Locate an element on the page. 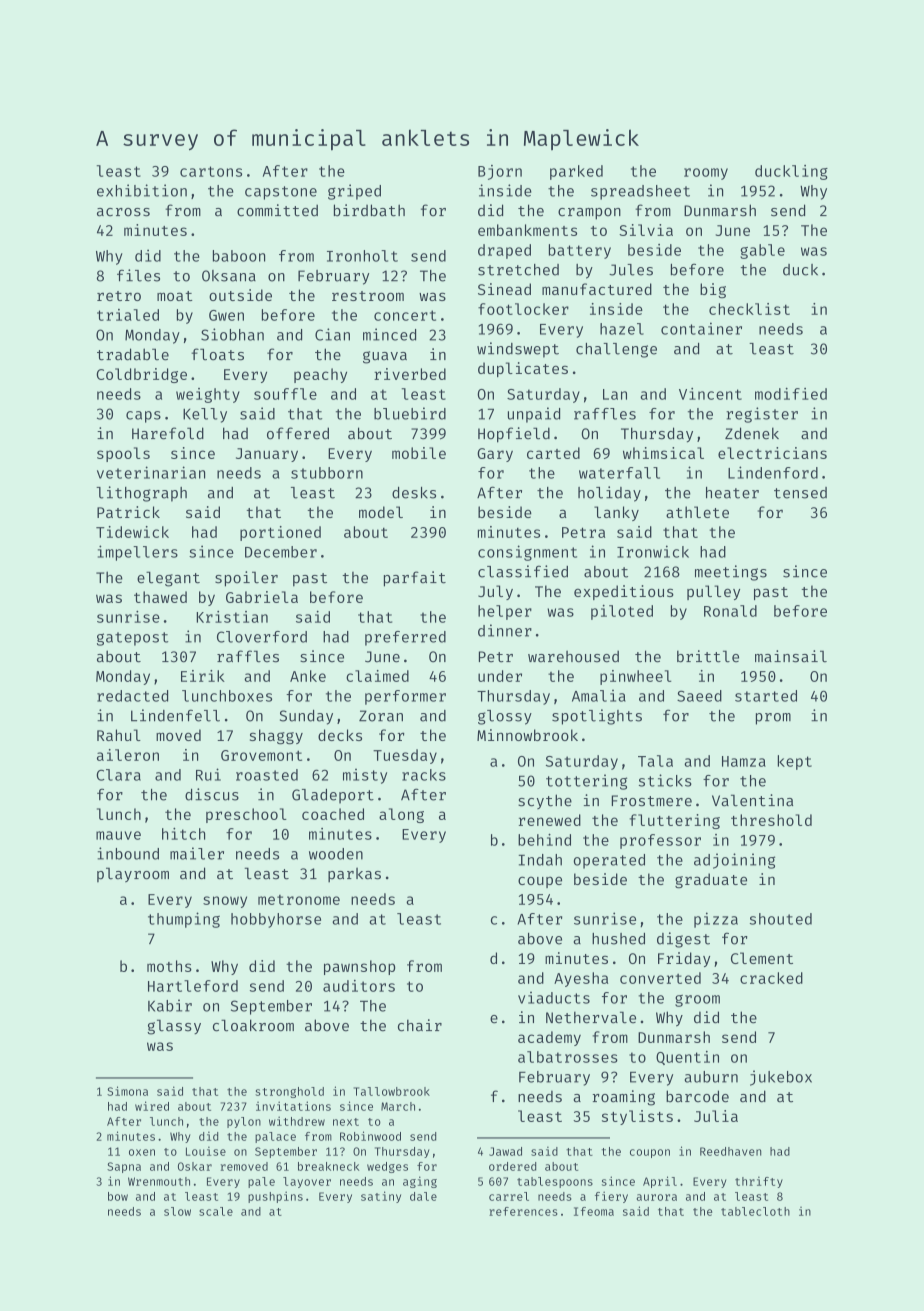 The width and height of the document is (924, 1311). cartons is located at coordinates (211, 171).
